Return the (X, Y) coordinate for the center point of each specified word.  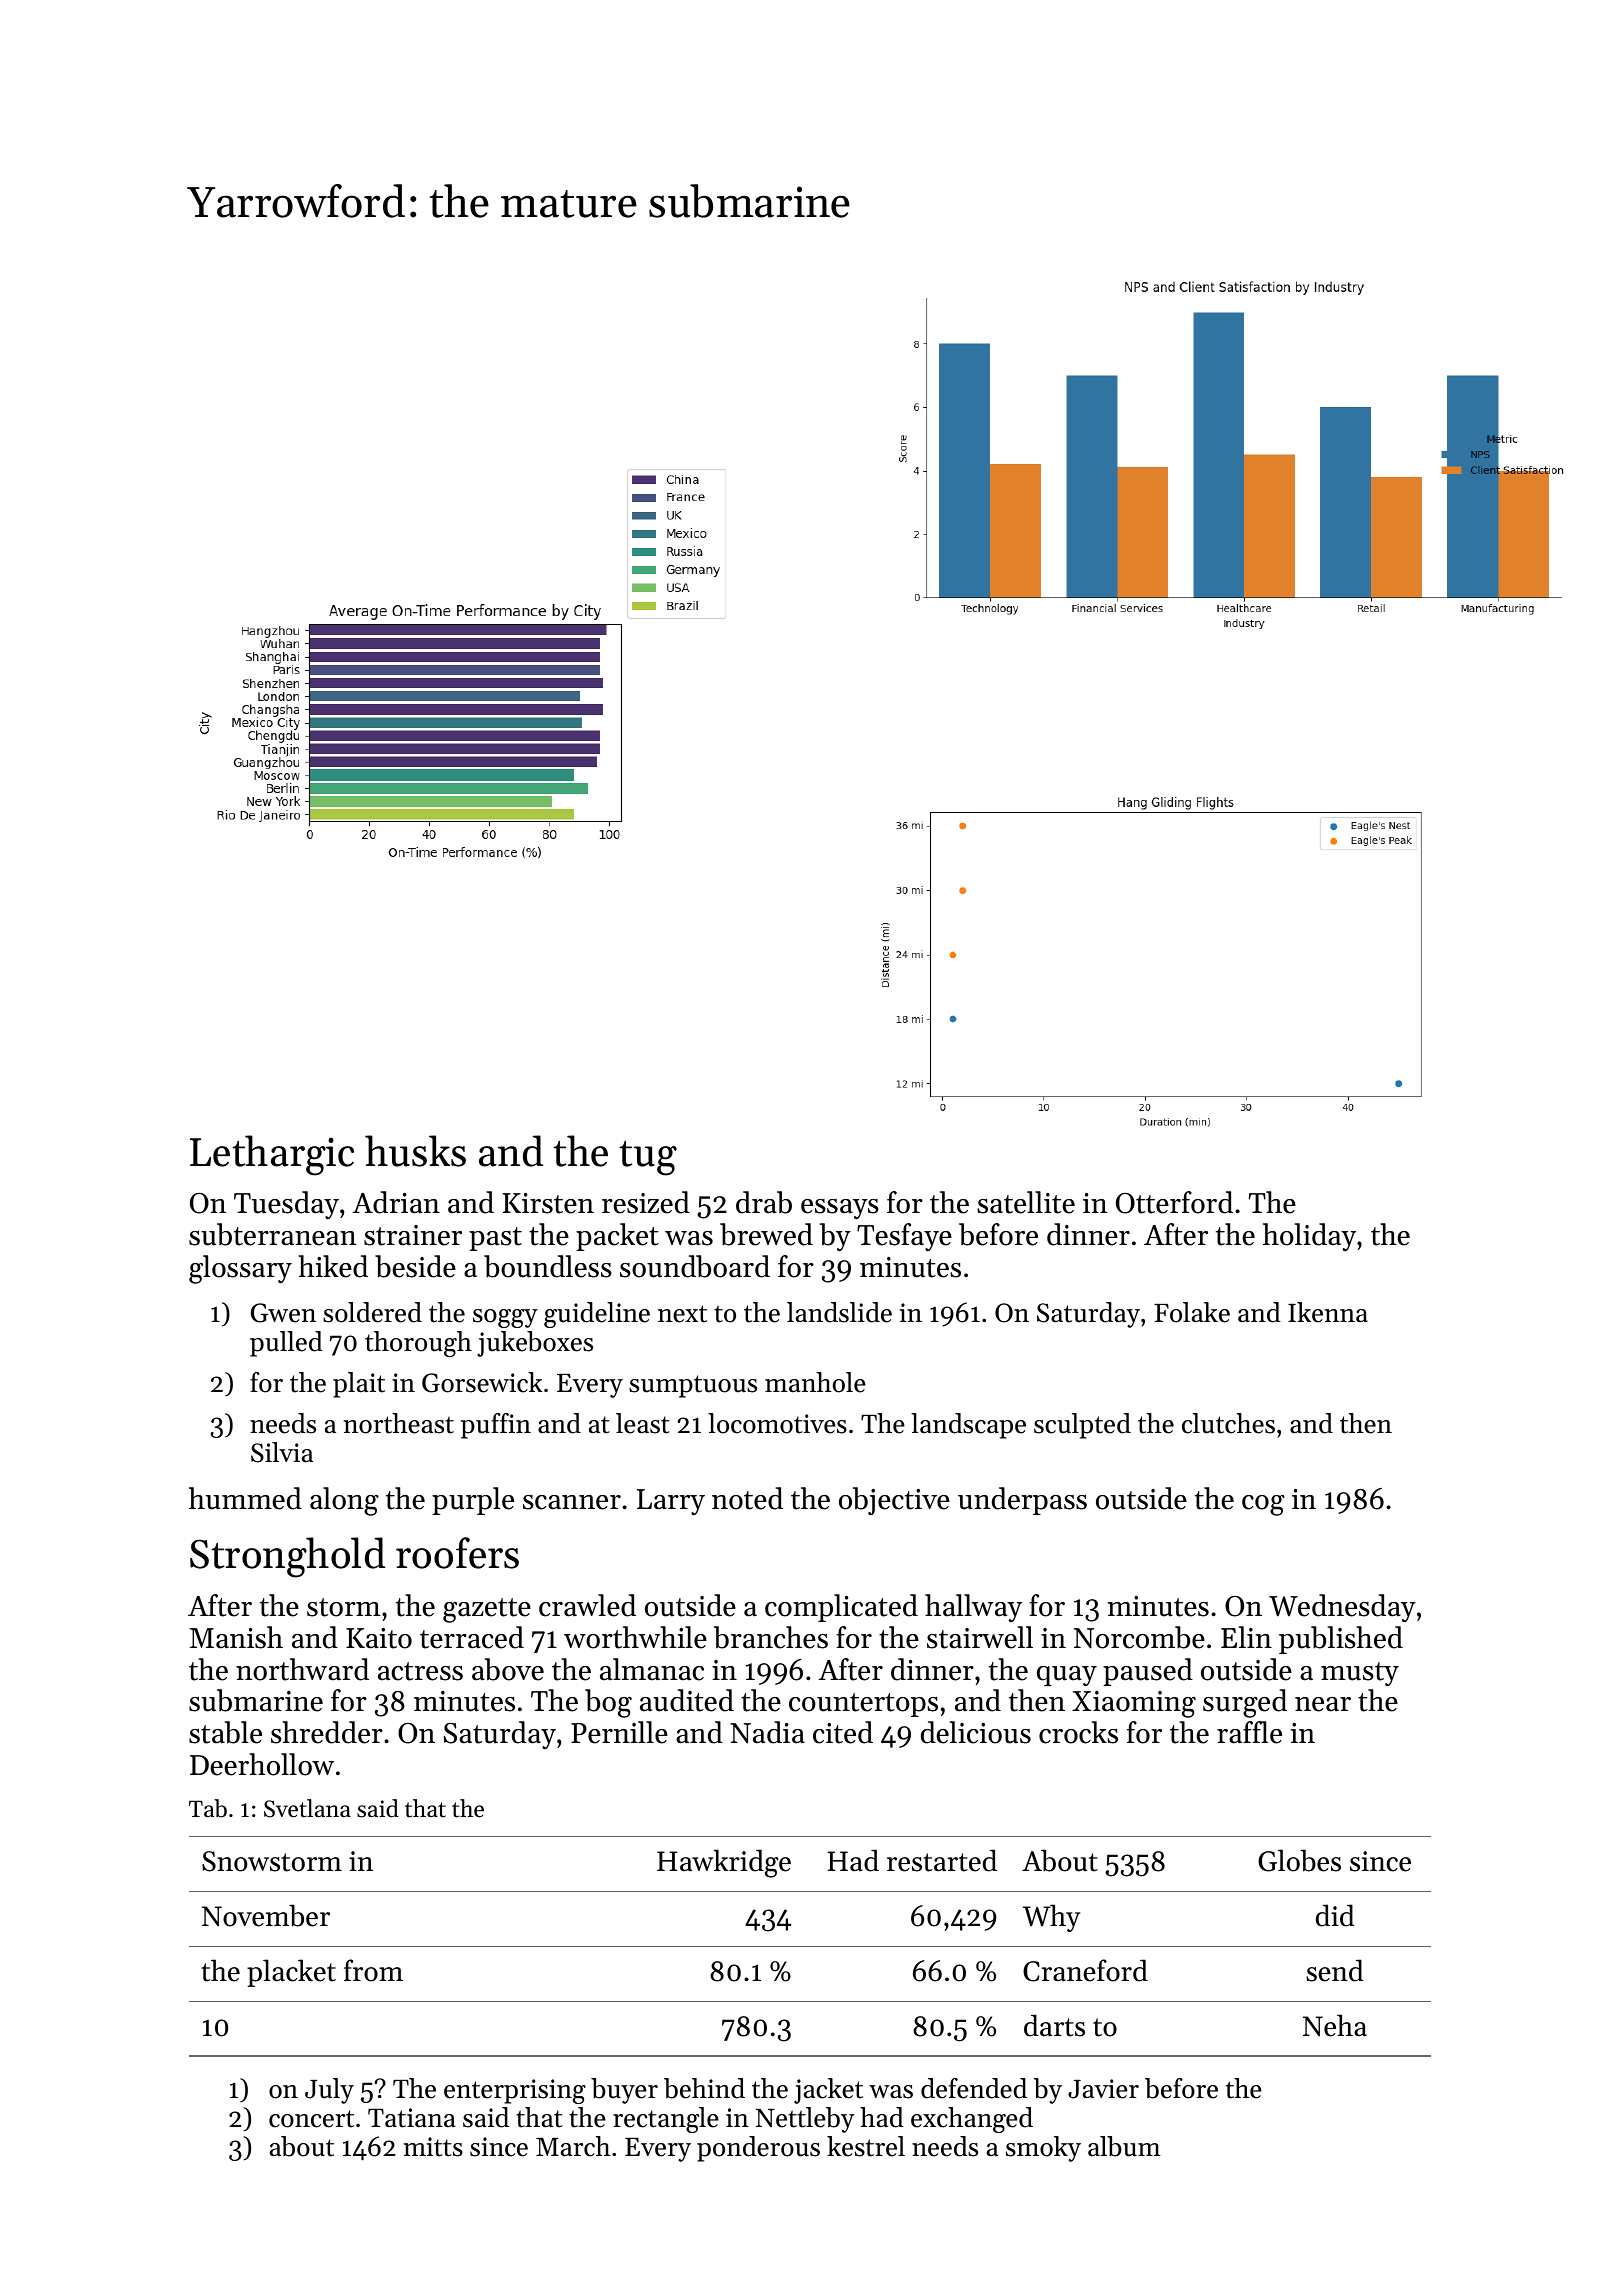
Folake (1192, 1312)
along (344, 1501)
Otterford (1174, 1202)
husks (415, 1151)
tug (648, 1158)
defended (974, 2088)
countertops (863, 1705)
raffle (1249, 1732)
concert (311, 2119)
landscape (968, 1426)
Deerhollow (262, 1764)
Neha (1335, 2025)
